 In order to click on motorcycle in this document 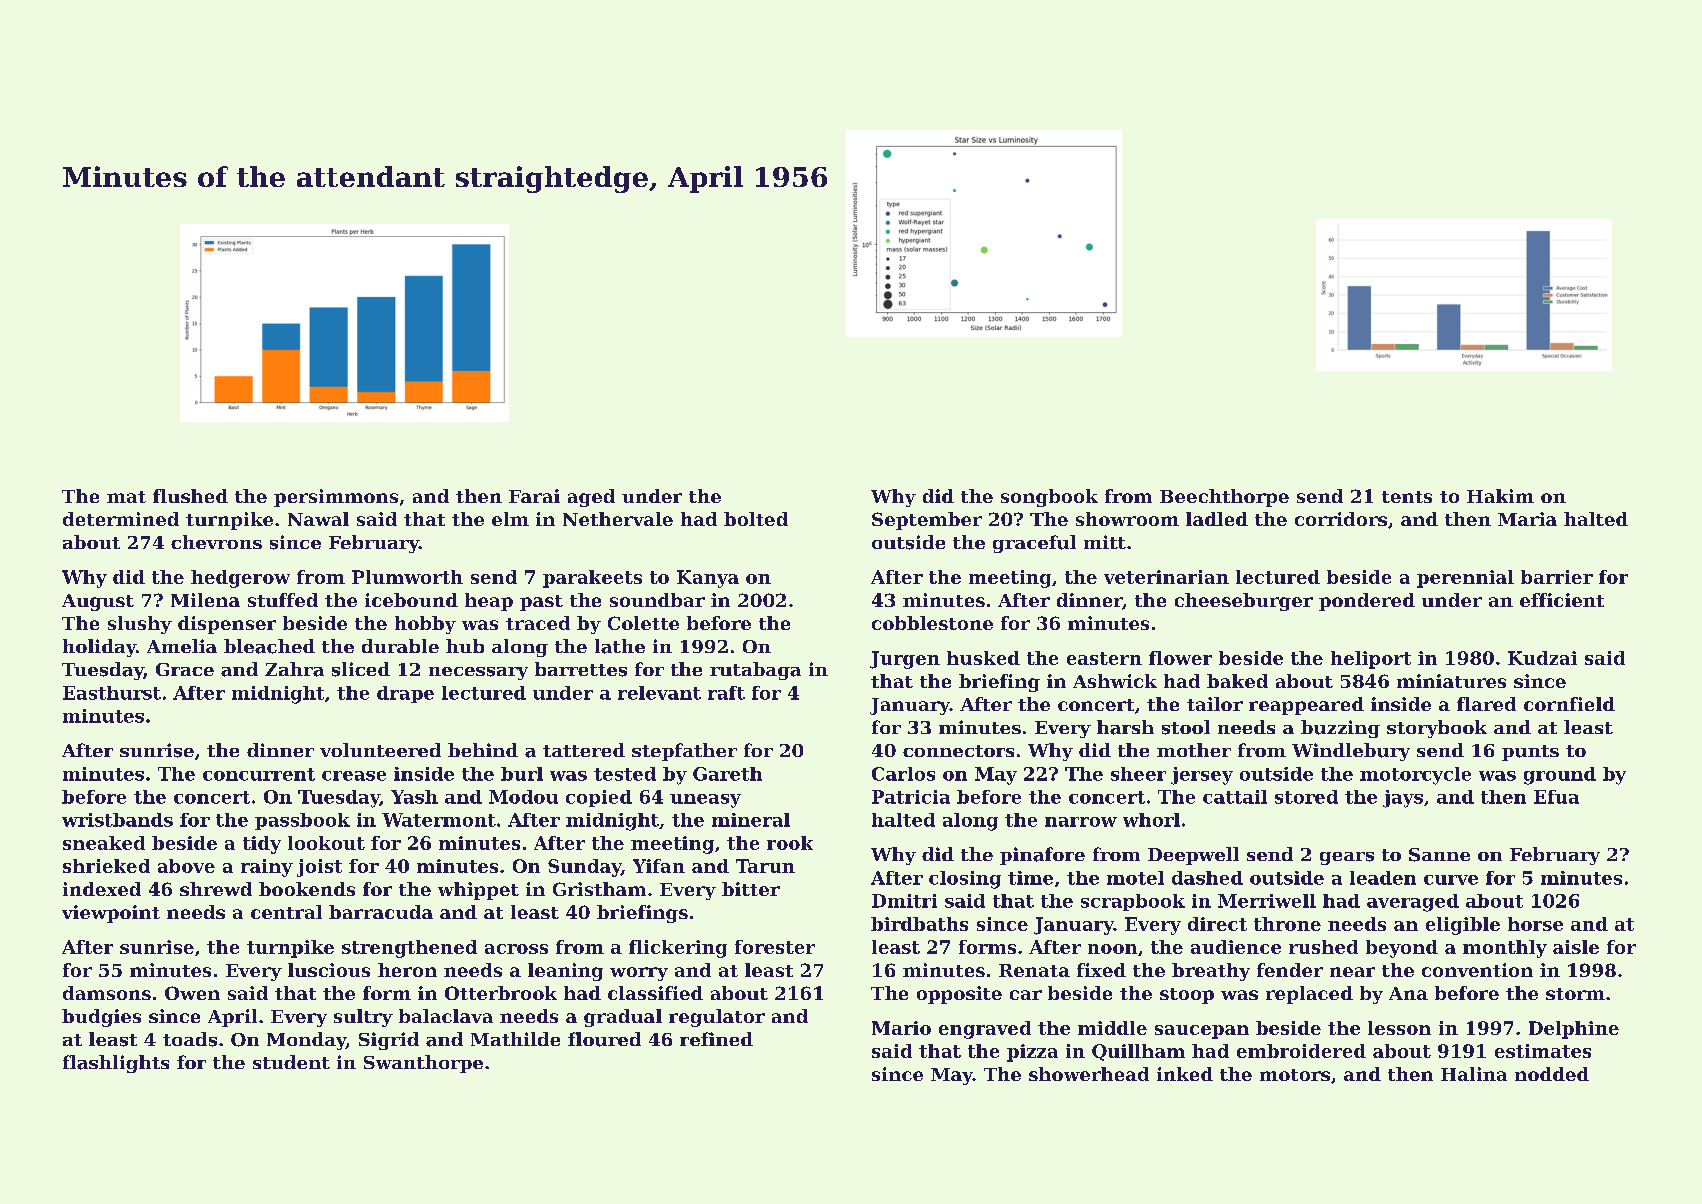, I will do `click(1415, 776)`.
